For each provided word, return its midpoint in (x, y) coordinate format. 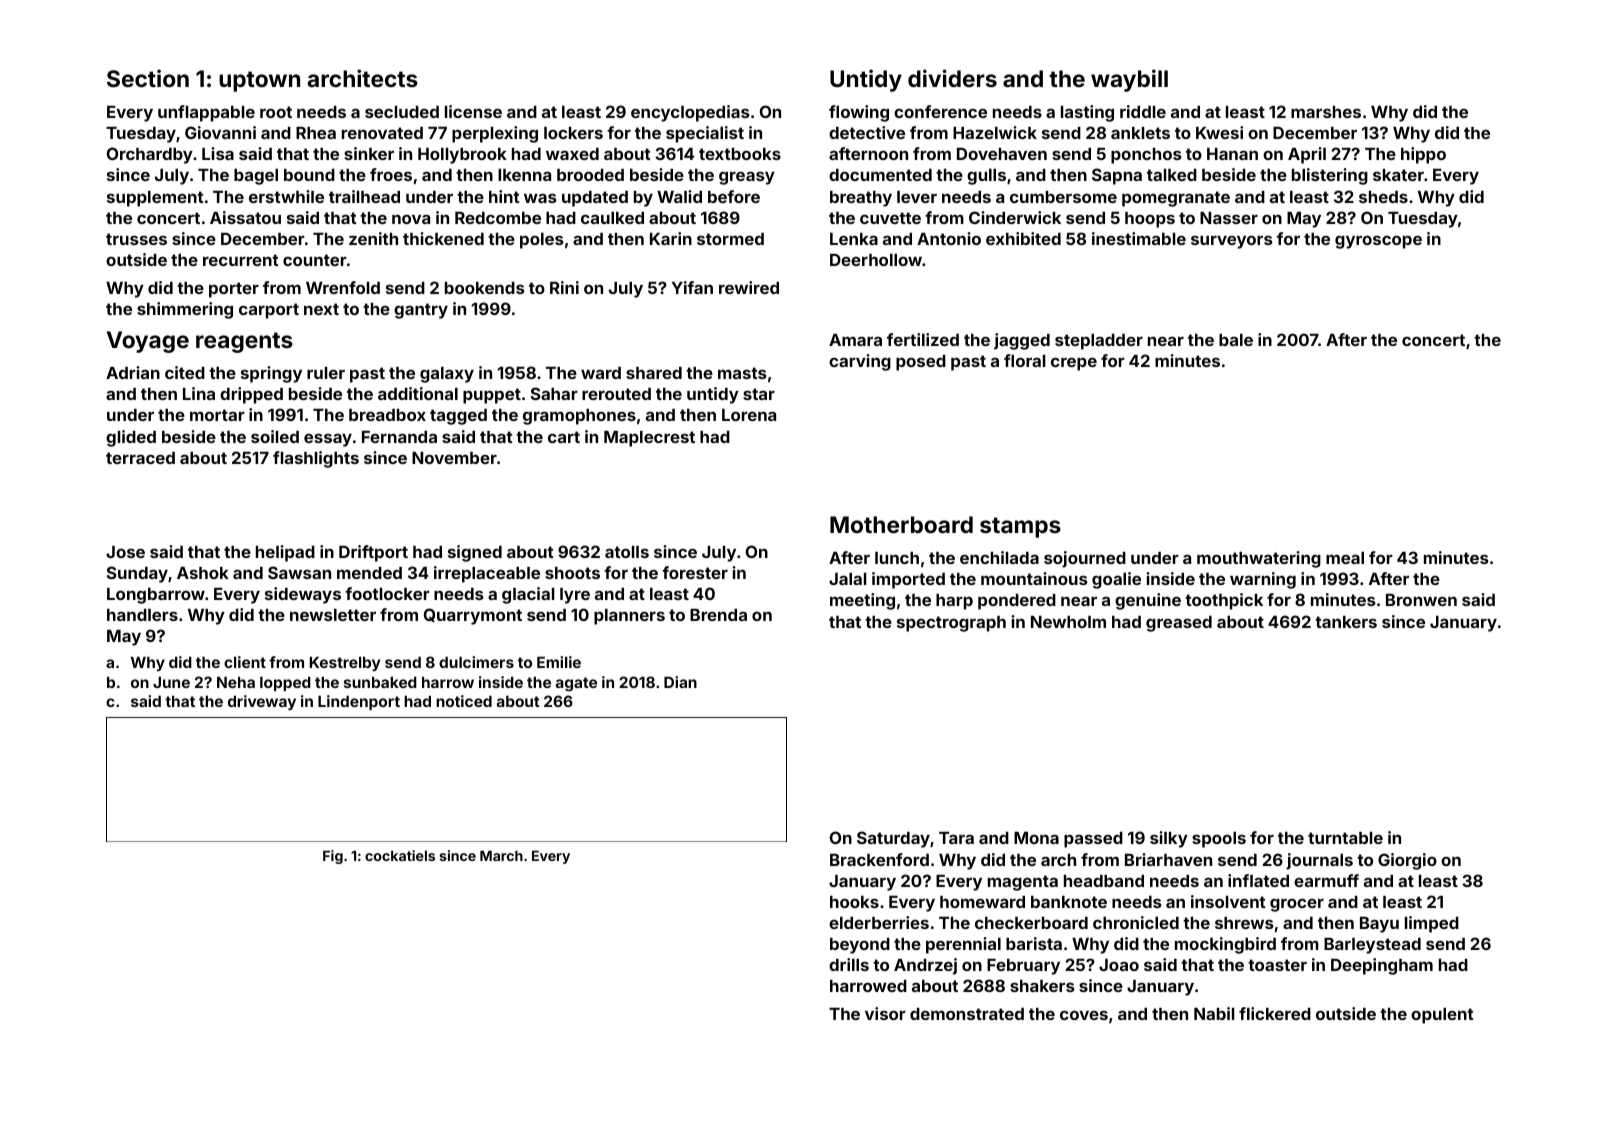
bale (1236, 340)
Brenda (718, 615)
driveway (262, 702)
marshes (1326, 112)
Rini (564, 287)
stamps (1020, 527)
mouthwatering (1259, 559)
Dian (680, 682)
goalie (1116, 580)
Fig (333, 857)
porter (234, 290)
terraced (140, 458)
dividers (952, 78)
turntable (1345, 838)
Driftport (373, 553)
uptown (259, 81)
